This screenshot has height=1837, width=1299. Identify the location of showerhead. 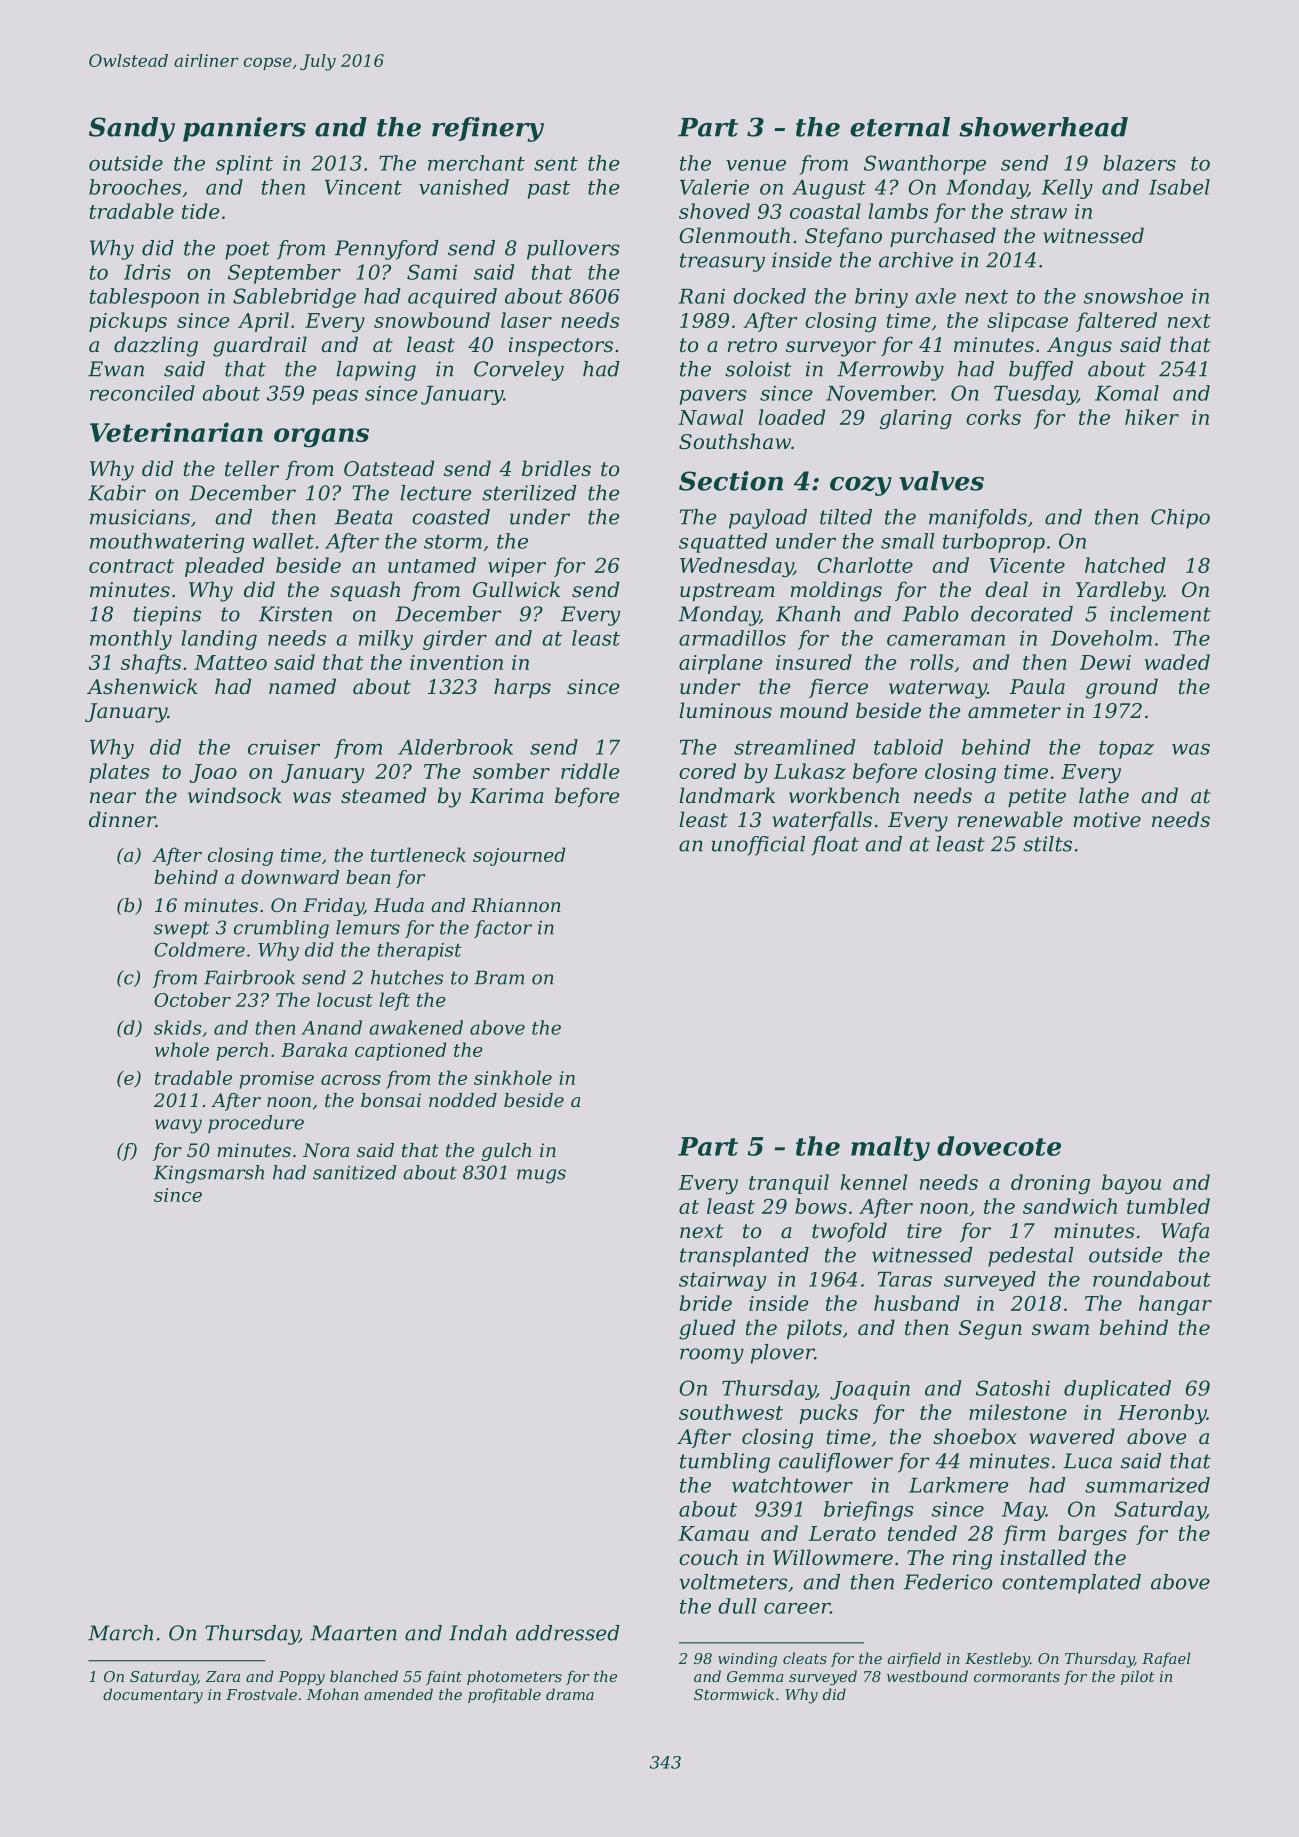
(1043, 127).
